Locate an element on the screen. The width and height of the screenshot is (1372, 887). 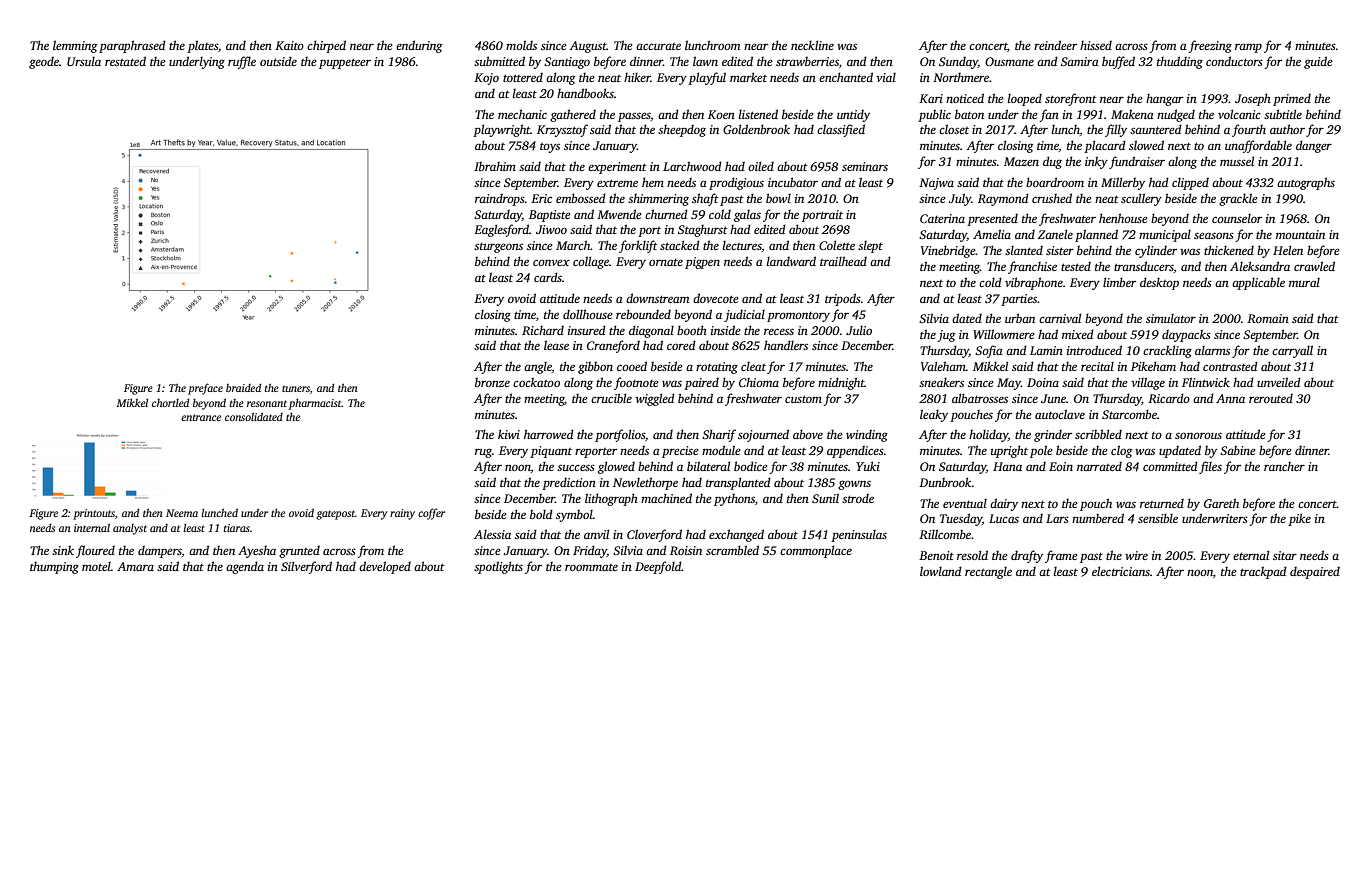
narrated is located at coordinates (1099, 466).
